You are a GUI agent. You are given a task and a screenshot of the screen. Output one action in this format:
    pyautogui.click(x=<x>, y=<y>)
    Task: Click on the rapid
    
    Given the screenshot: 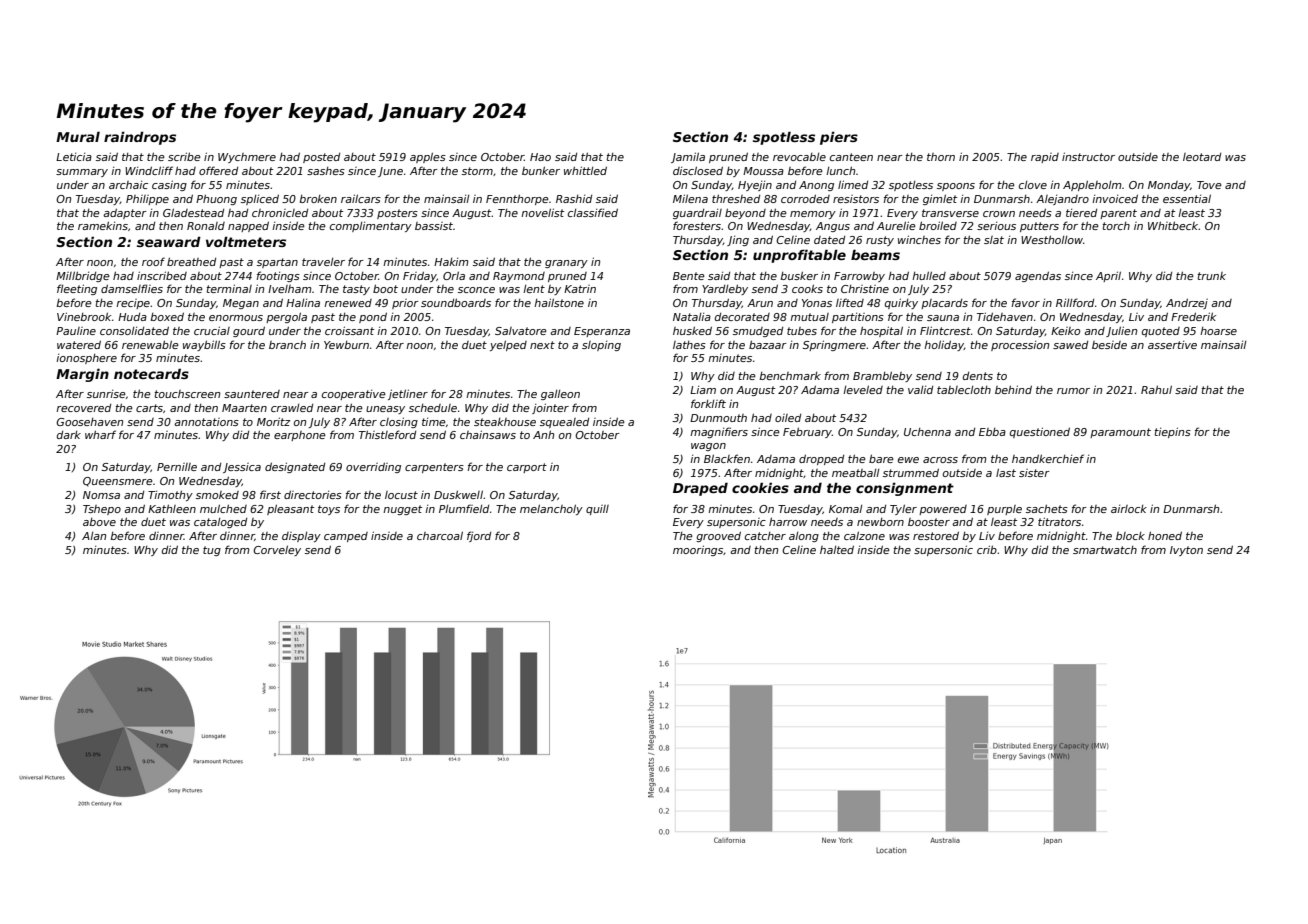 What is the action you would take?
    pyautogui.click(x=1045, y=158)
